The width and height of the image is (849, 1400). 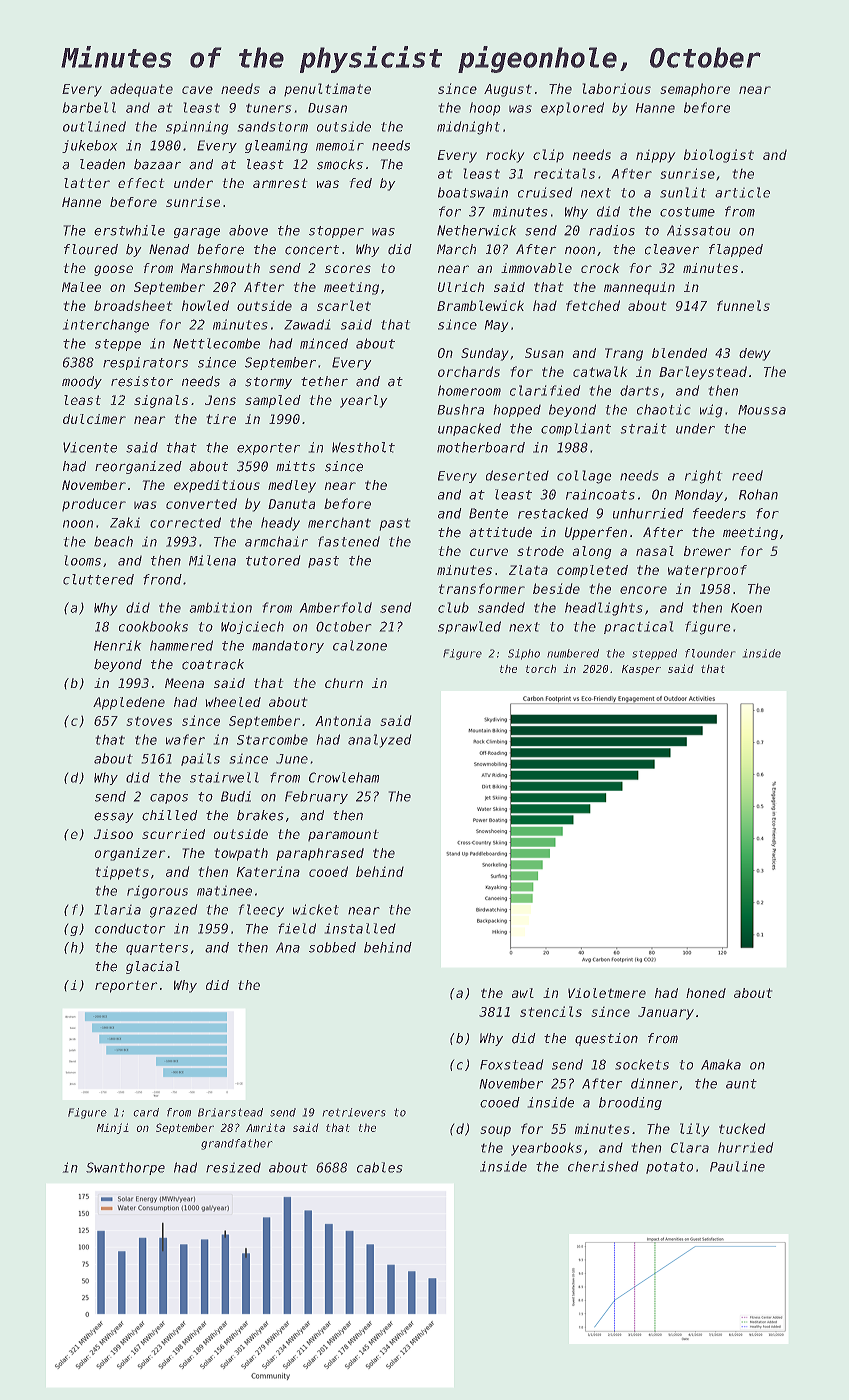 What do you see at coordinates (719, 156) in the image?
I see `biologist` at bounding box center [719, 156].
